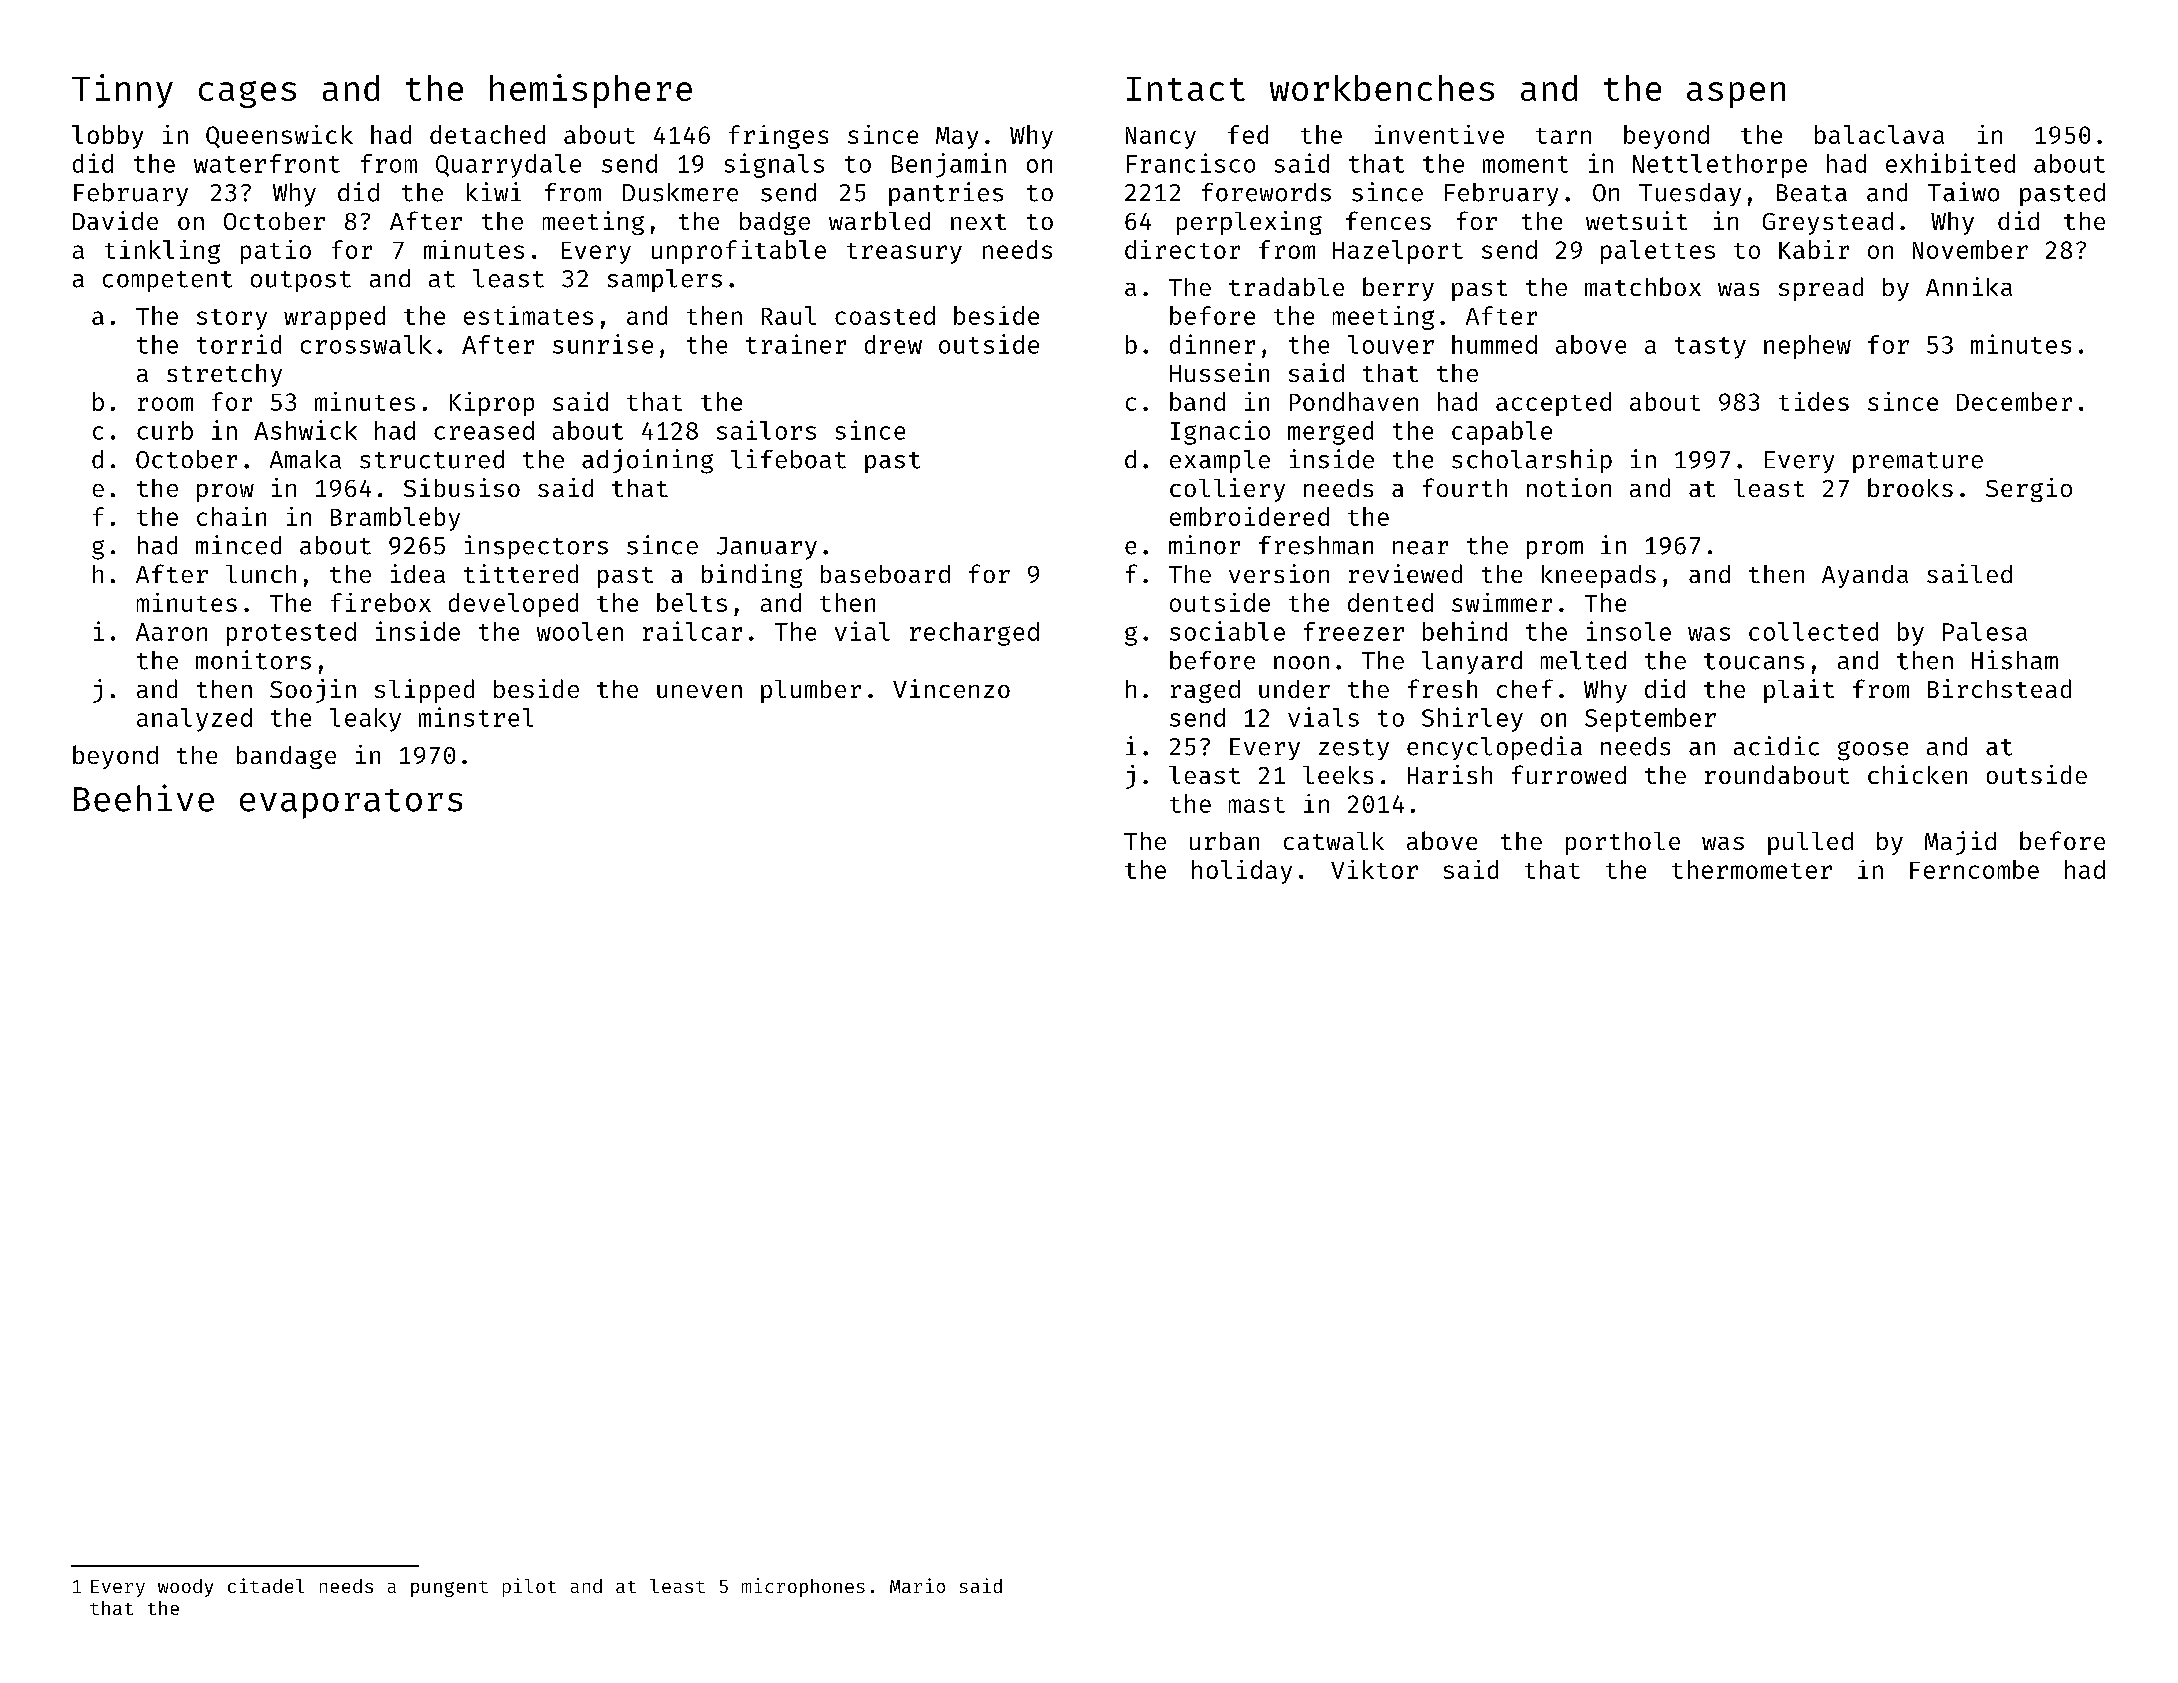  What do you see at coordinates (1242, 872) in the screenshot?
I see `holiday` at bounding box center [1242, 872].
